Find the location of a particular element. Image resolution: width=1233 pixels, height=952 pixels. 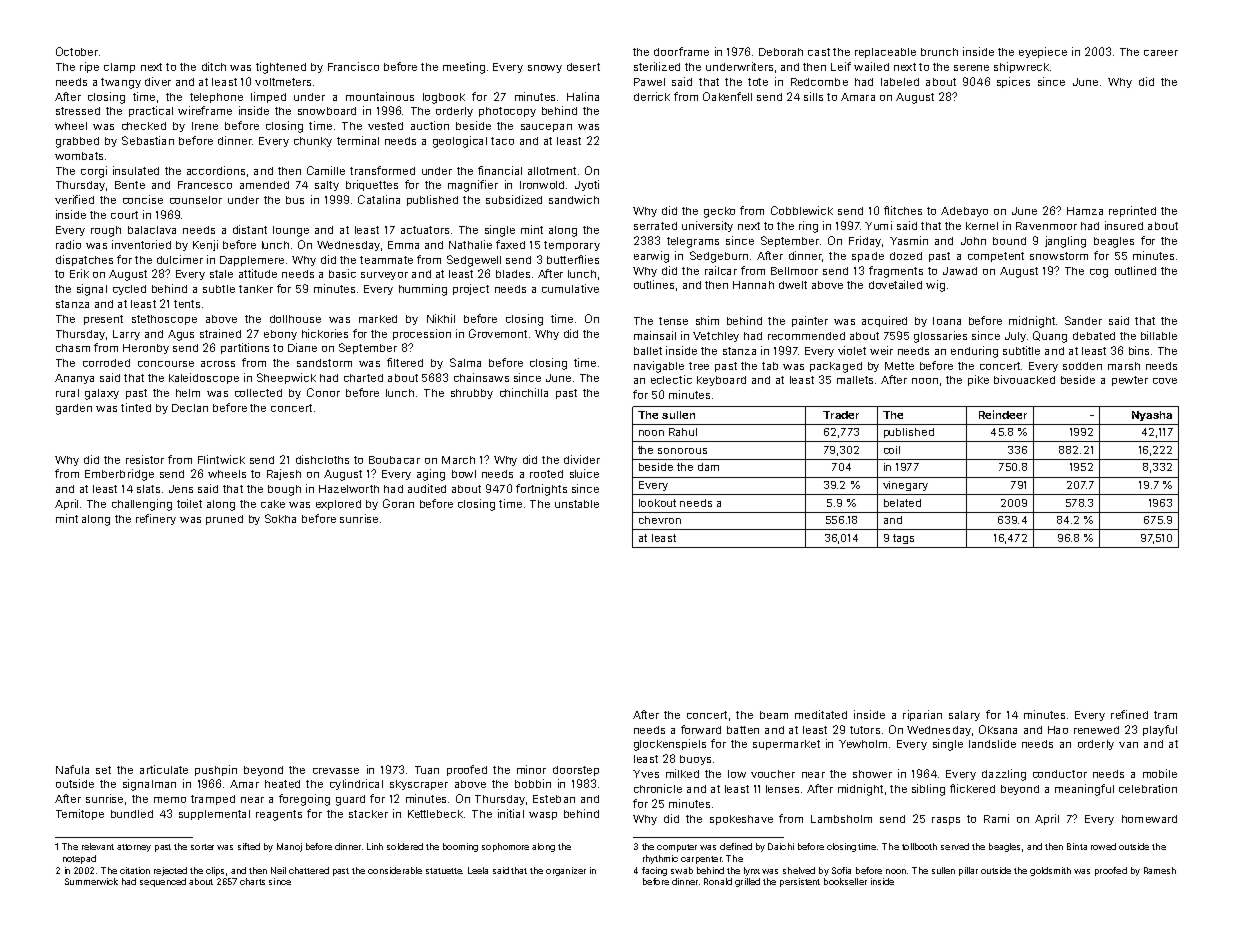

Francisco is located at coordinates (353, 66).
